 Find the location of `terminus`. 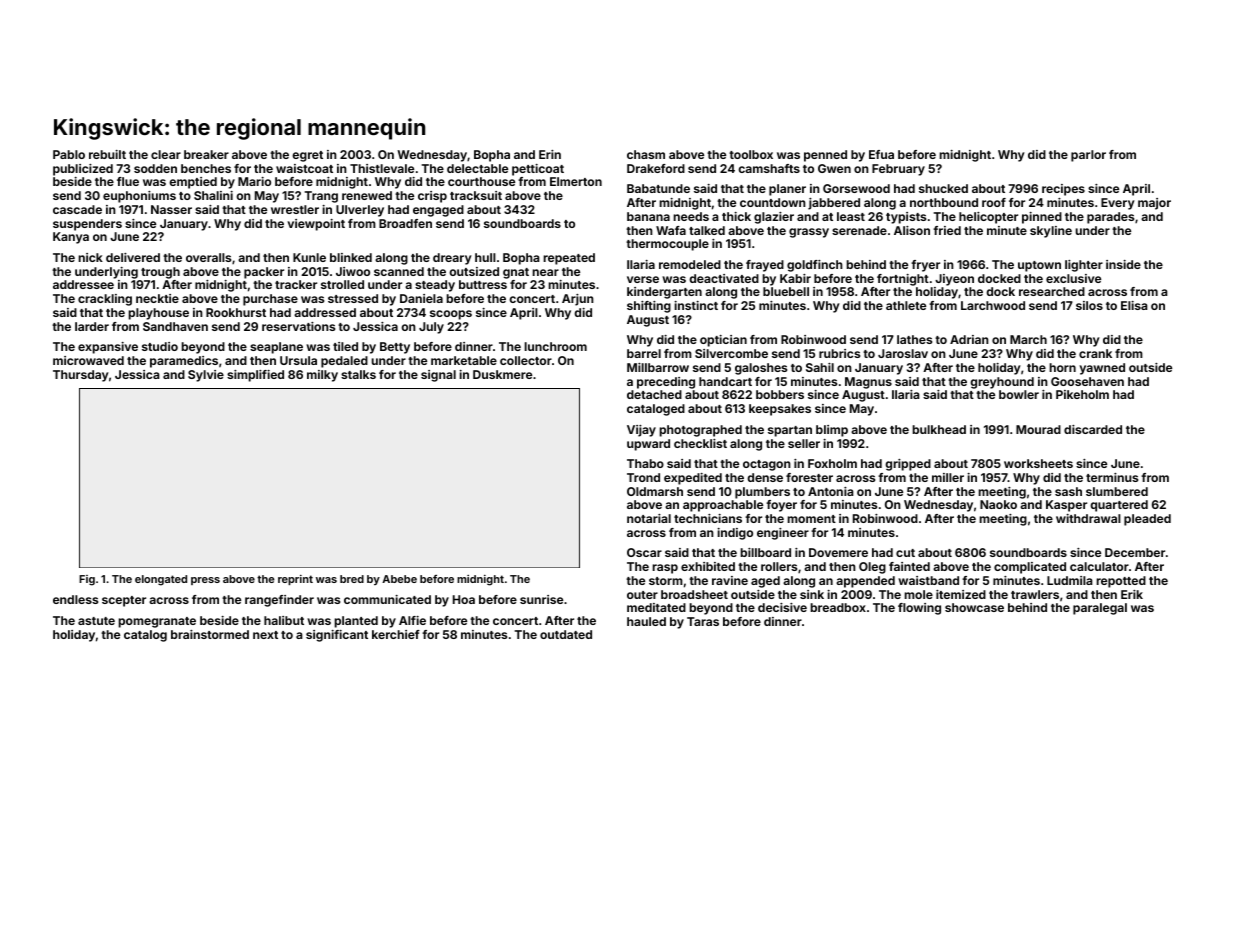

terminus is located at coordinates (1112, 477).
